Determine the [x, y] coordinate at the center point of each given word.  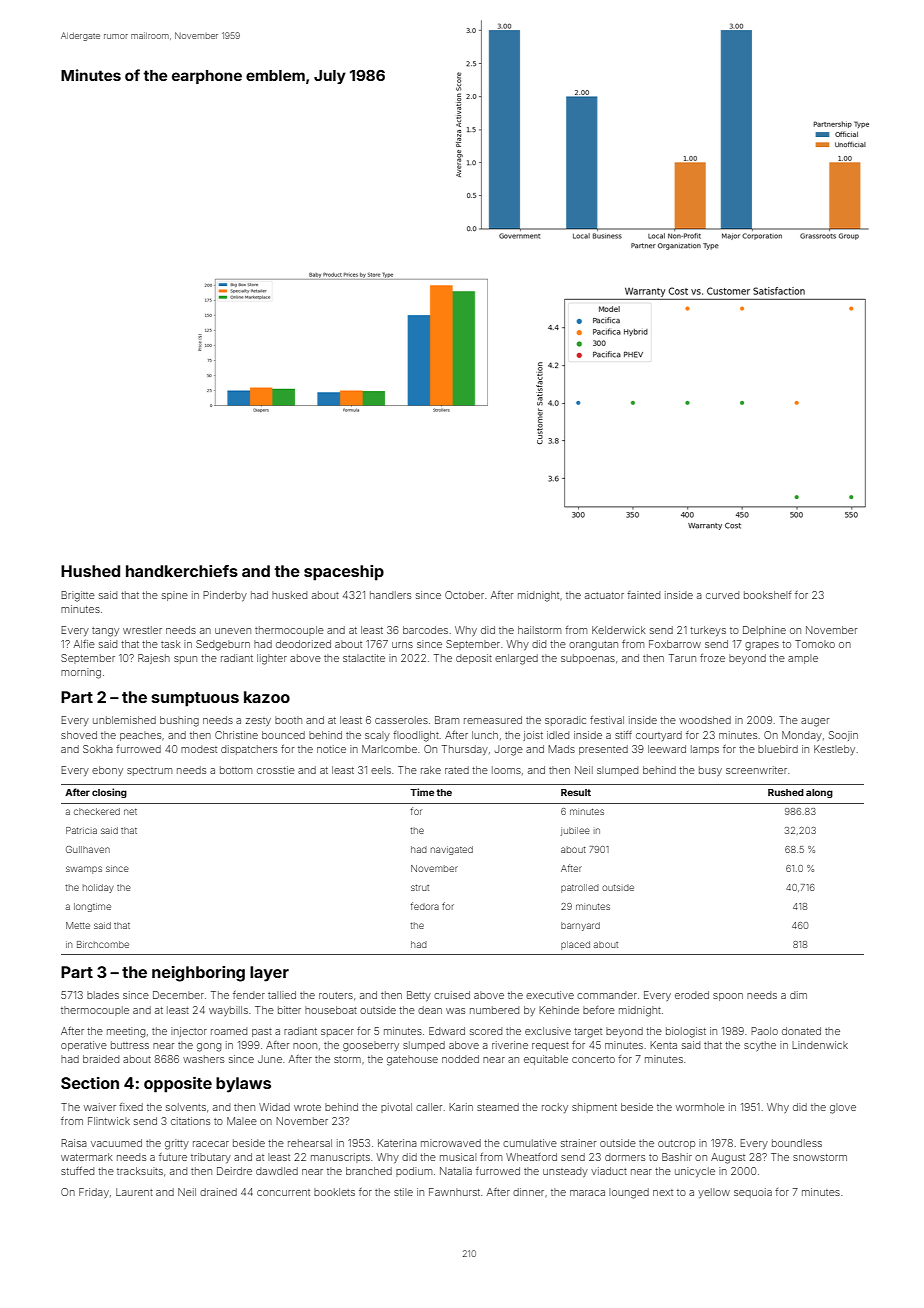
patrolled [580, 888]
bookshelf [767, 595]
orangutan [593, 646]
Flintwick [109, 1121]
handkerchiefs [182, 571]
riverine [510, 1045]
